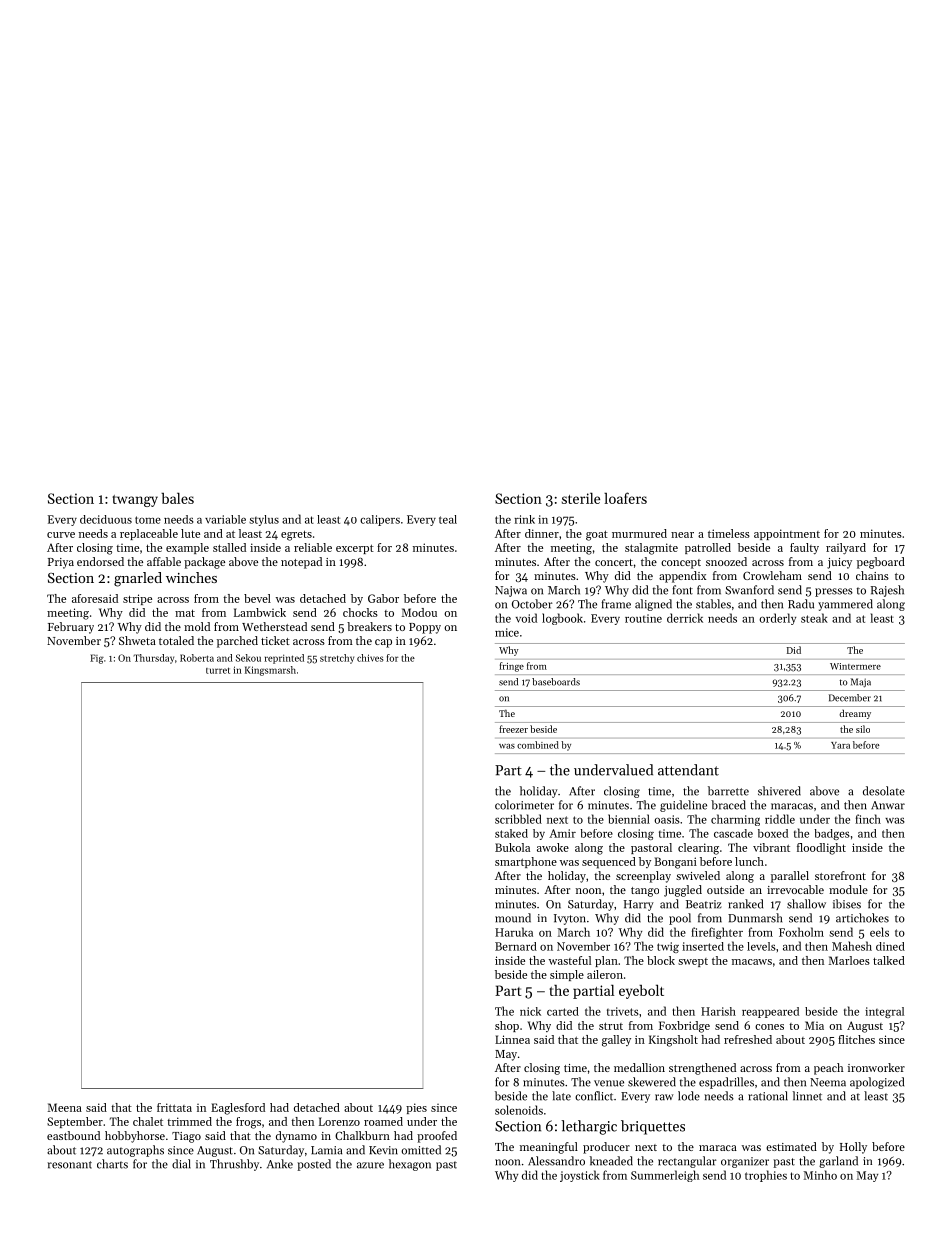  Describe the element at coordinates (856, 1039) in the image. I see `flitches` at that location.
